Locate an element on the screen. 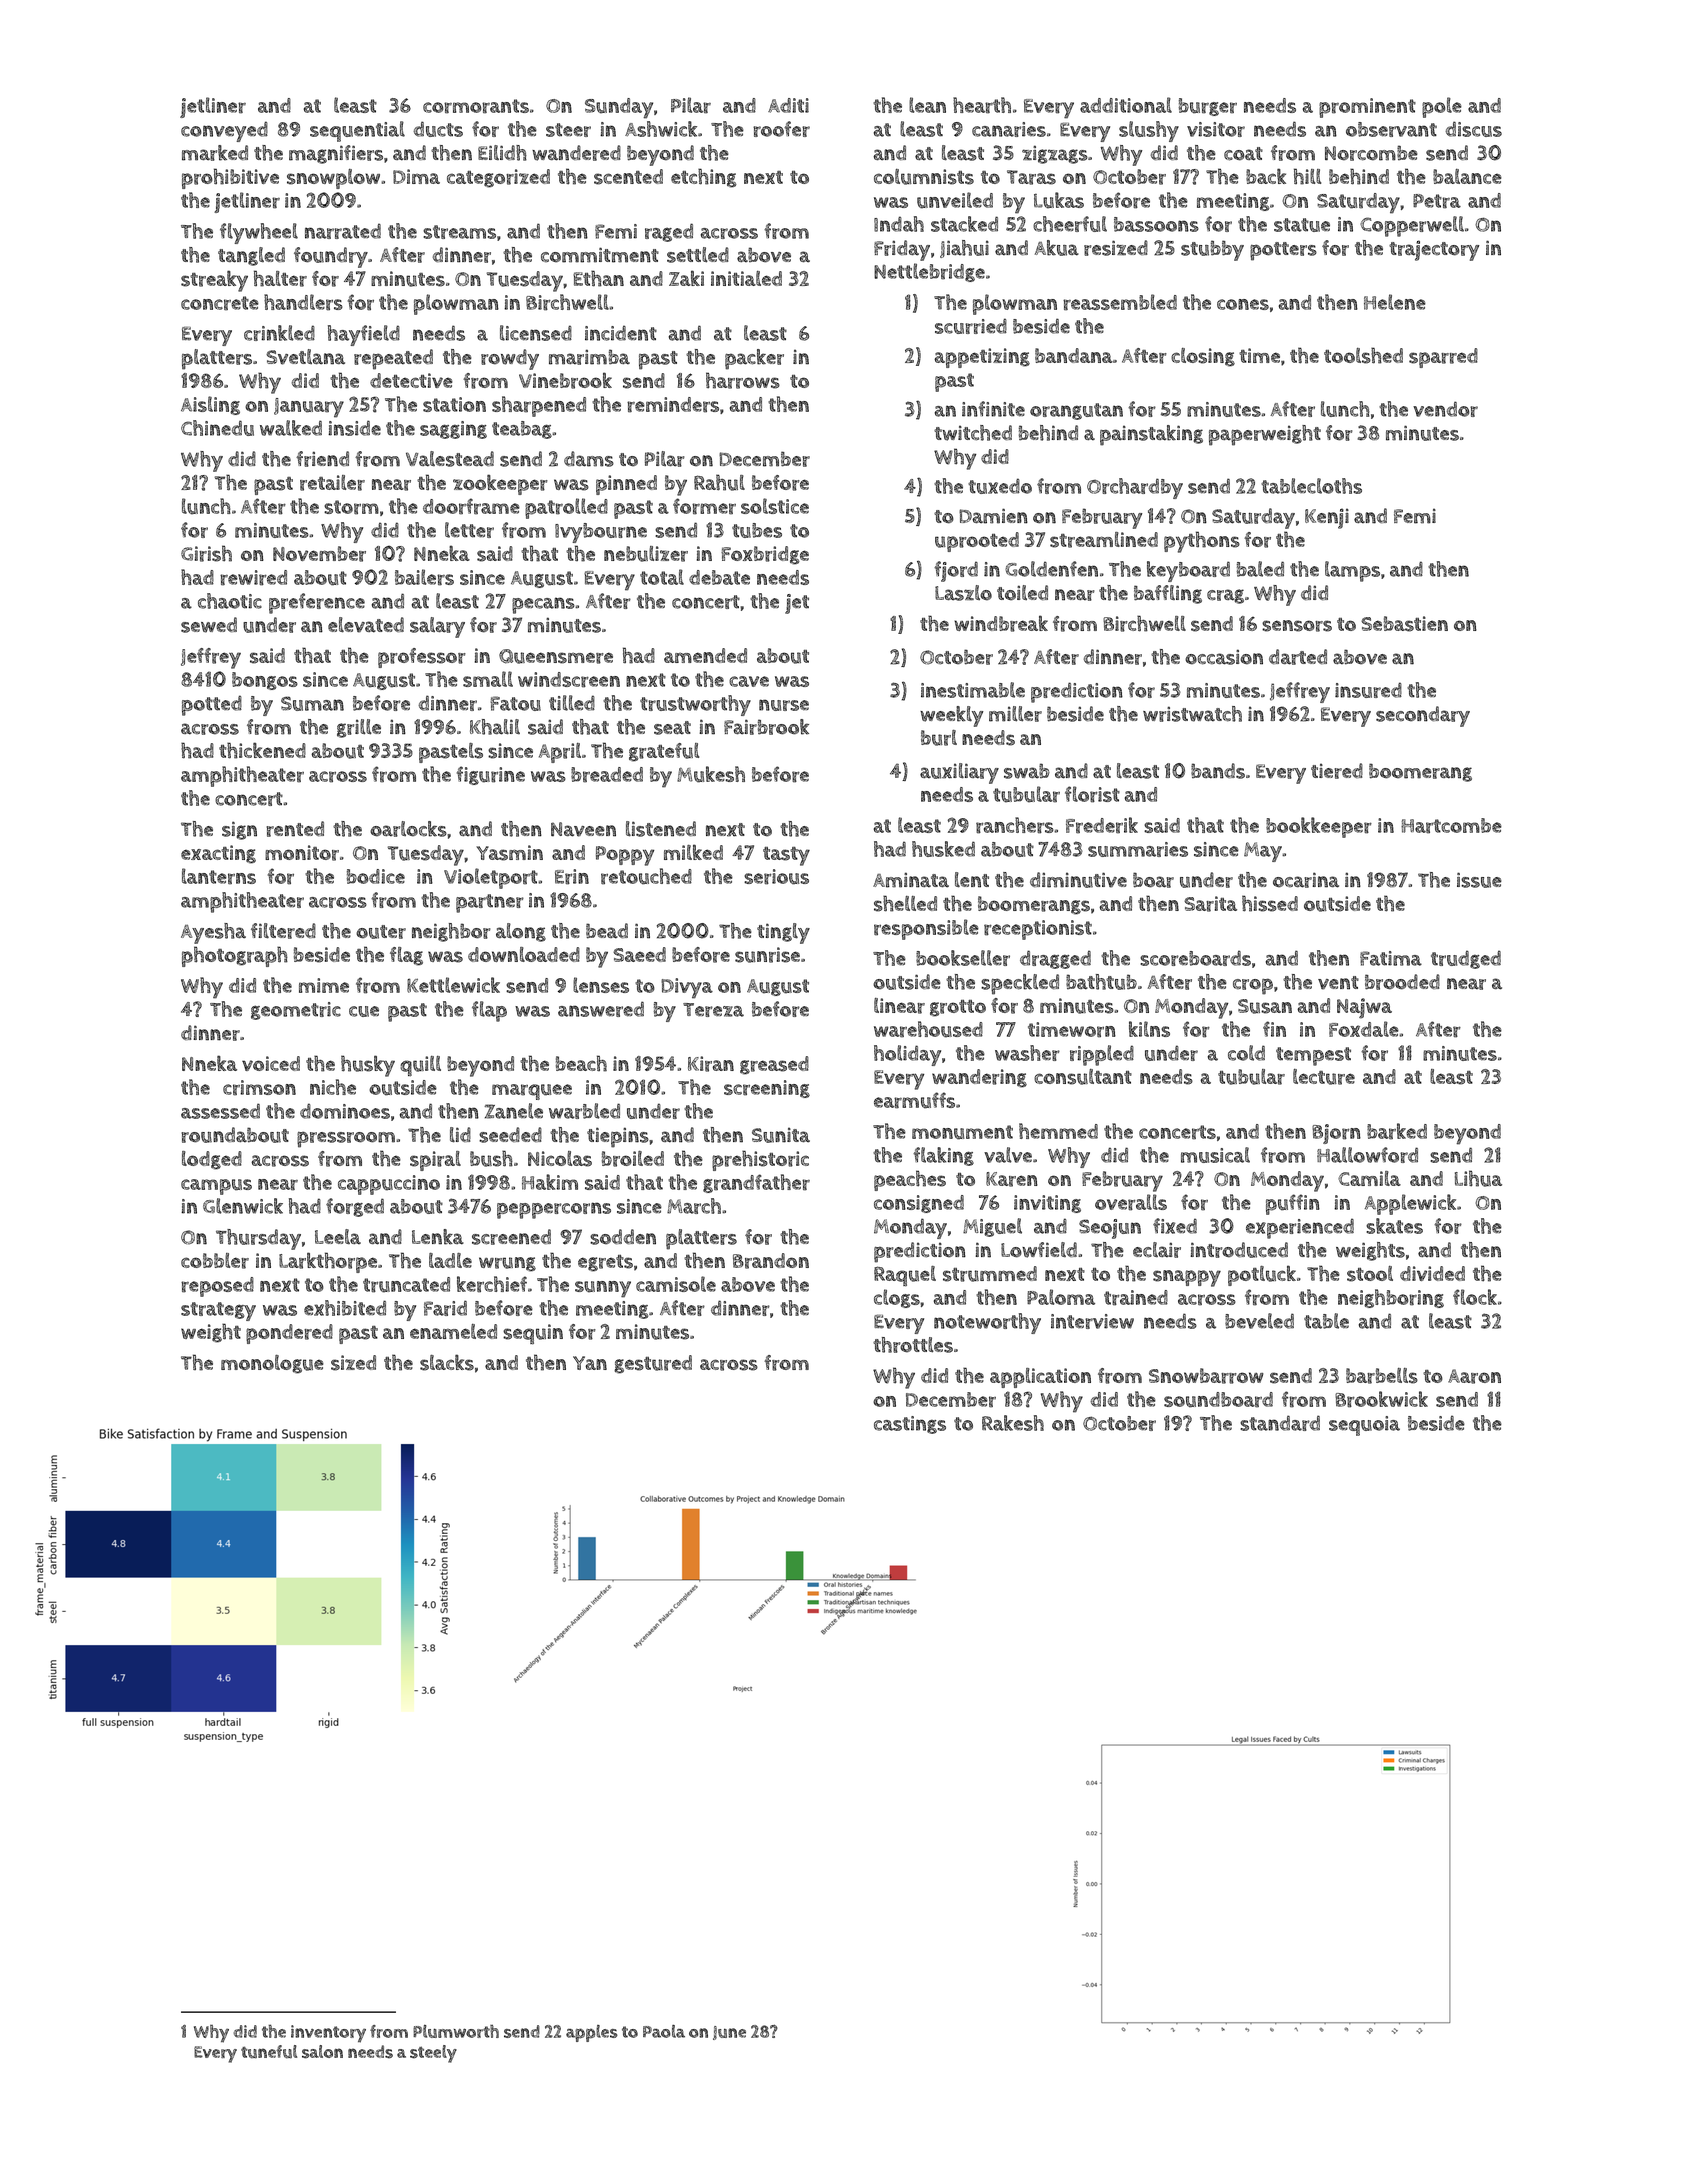 Image resolution: width=1683 pixels, height=2178 pixels. Ashwick is located at coordinates (661, 129).
